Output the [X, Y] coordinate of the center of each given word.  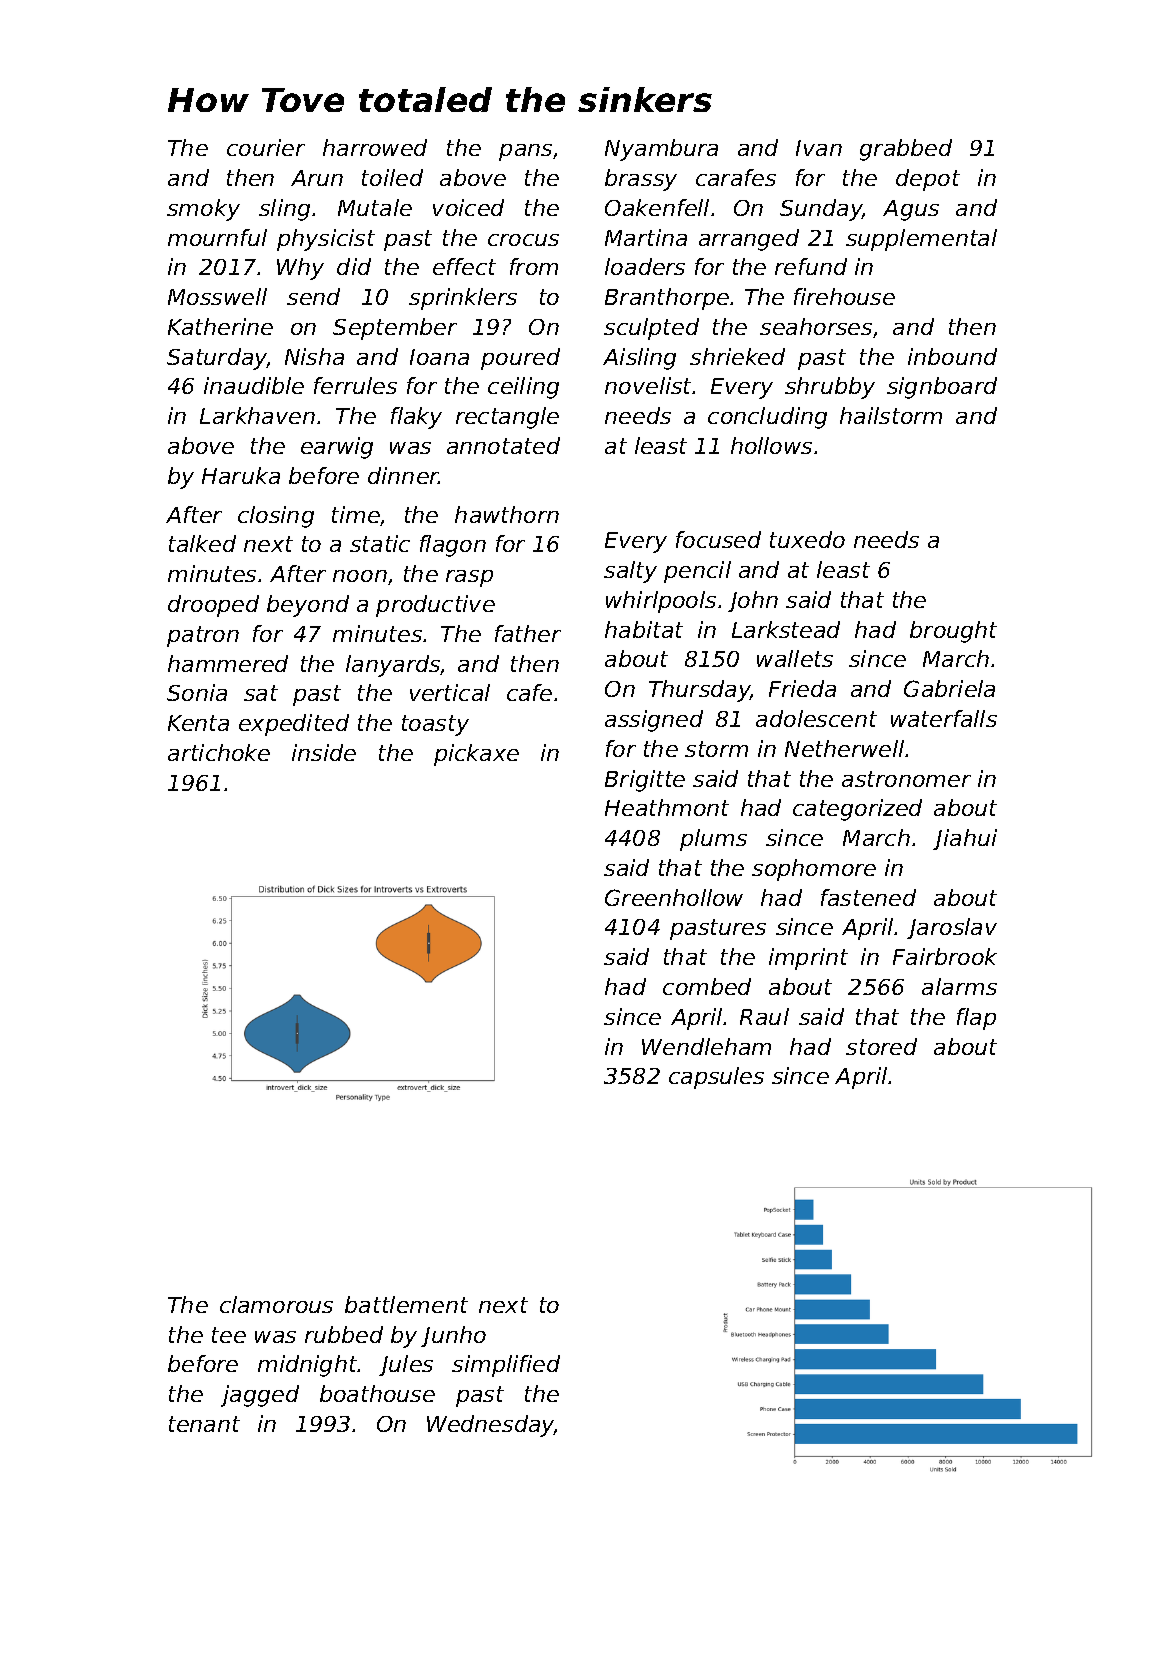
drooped [213, 606]
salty [630, 572]
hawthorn [507, 514]
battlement [406, 1304]
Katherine [220, 326]
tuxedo [807, 539]
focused [718, 539]
